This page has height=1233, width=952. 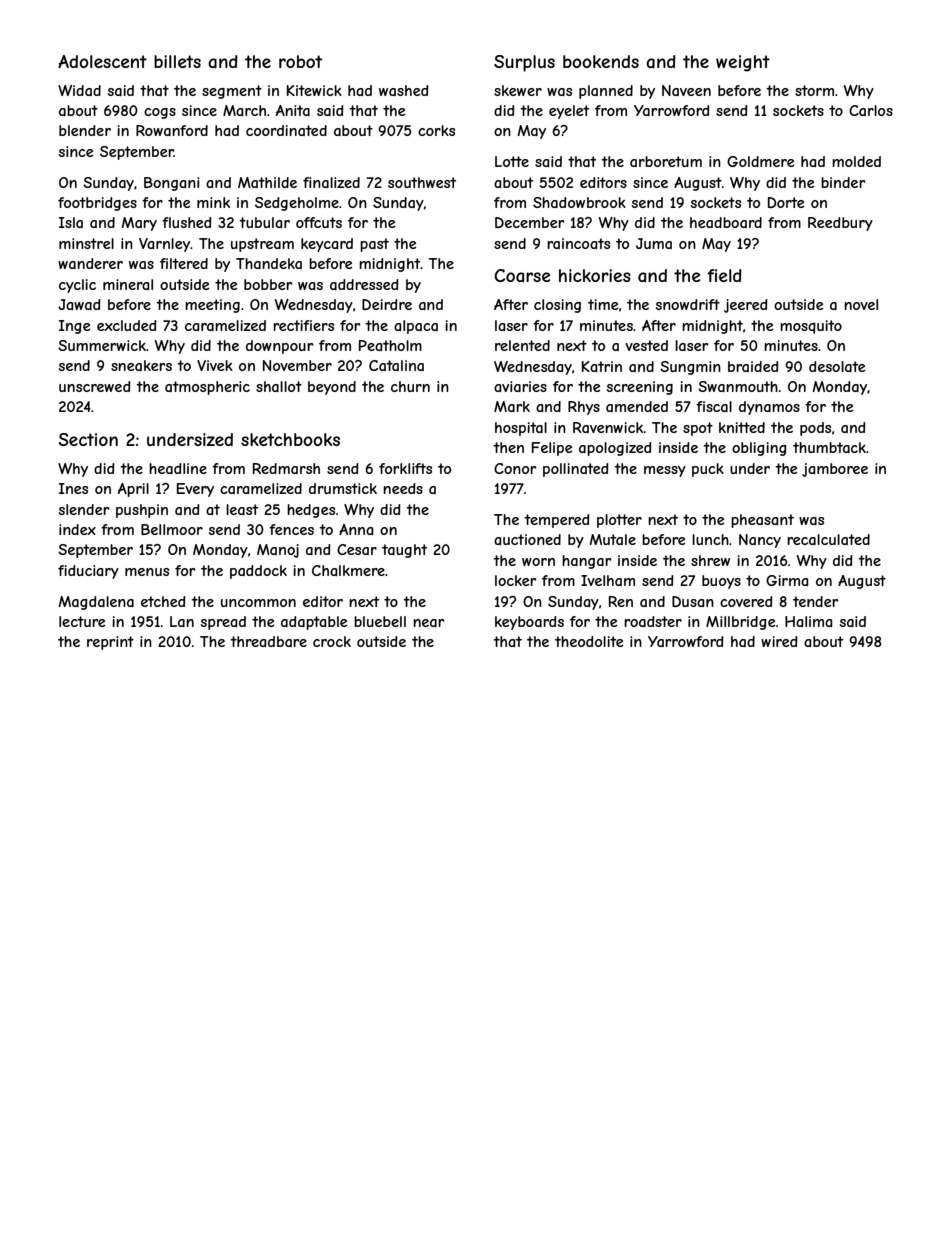 What do you see at coordinates (761, 161) in the page?
I see `Goldmere` at bounding box center [761, 161].
